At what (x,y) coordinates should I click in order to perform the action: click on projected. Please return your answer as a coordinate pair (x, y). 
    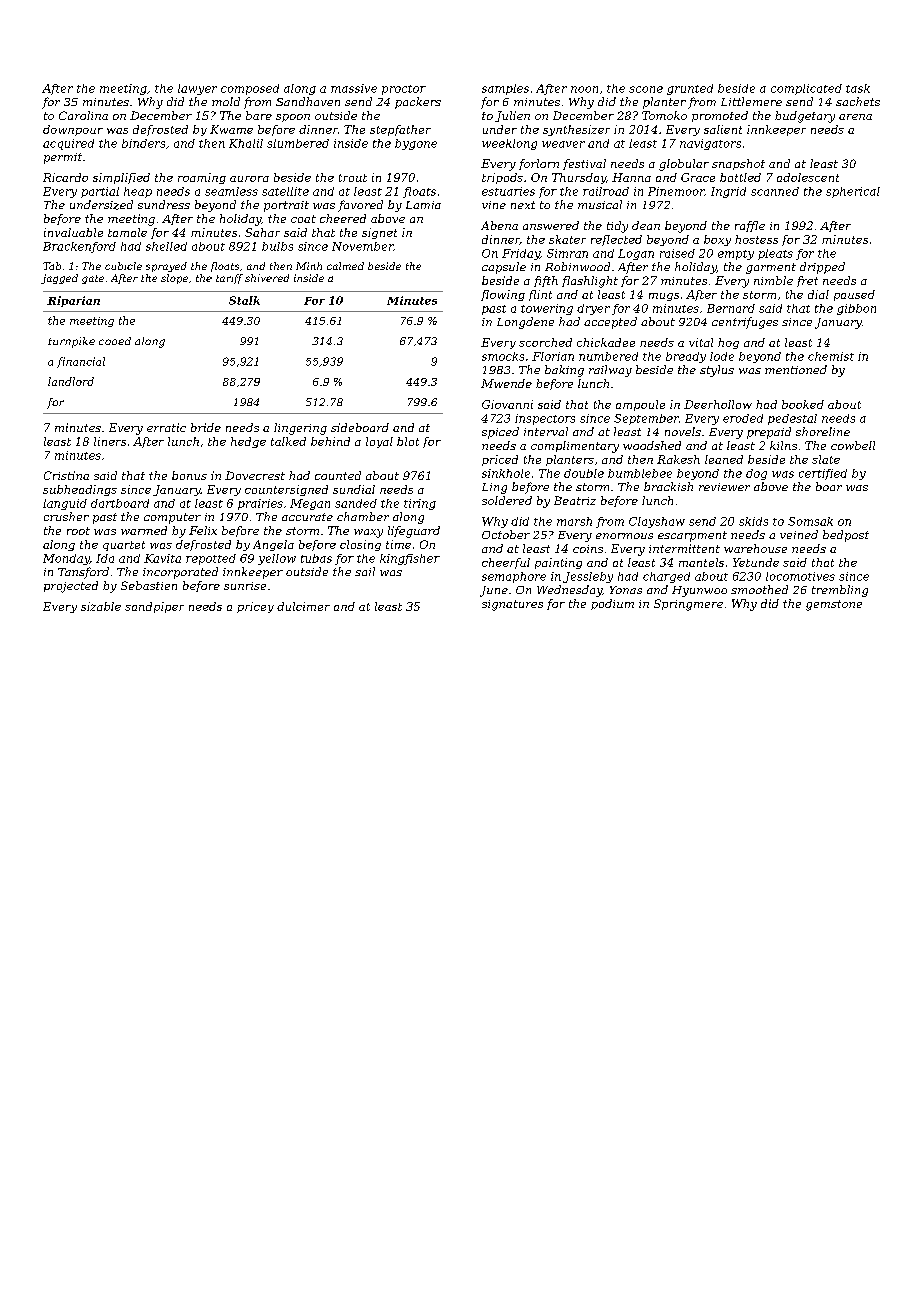
    Looking at the image, I should click on (71, 587).
